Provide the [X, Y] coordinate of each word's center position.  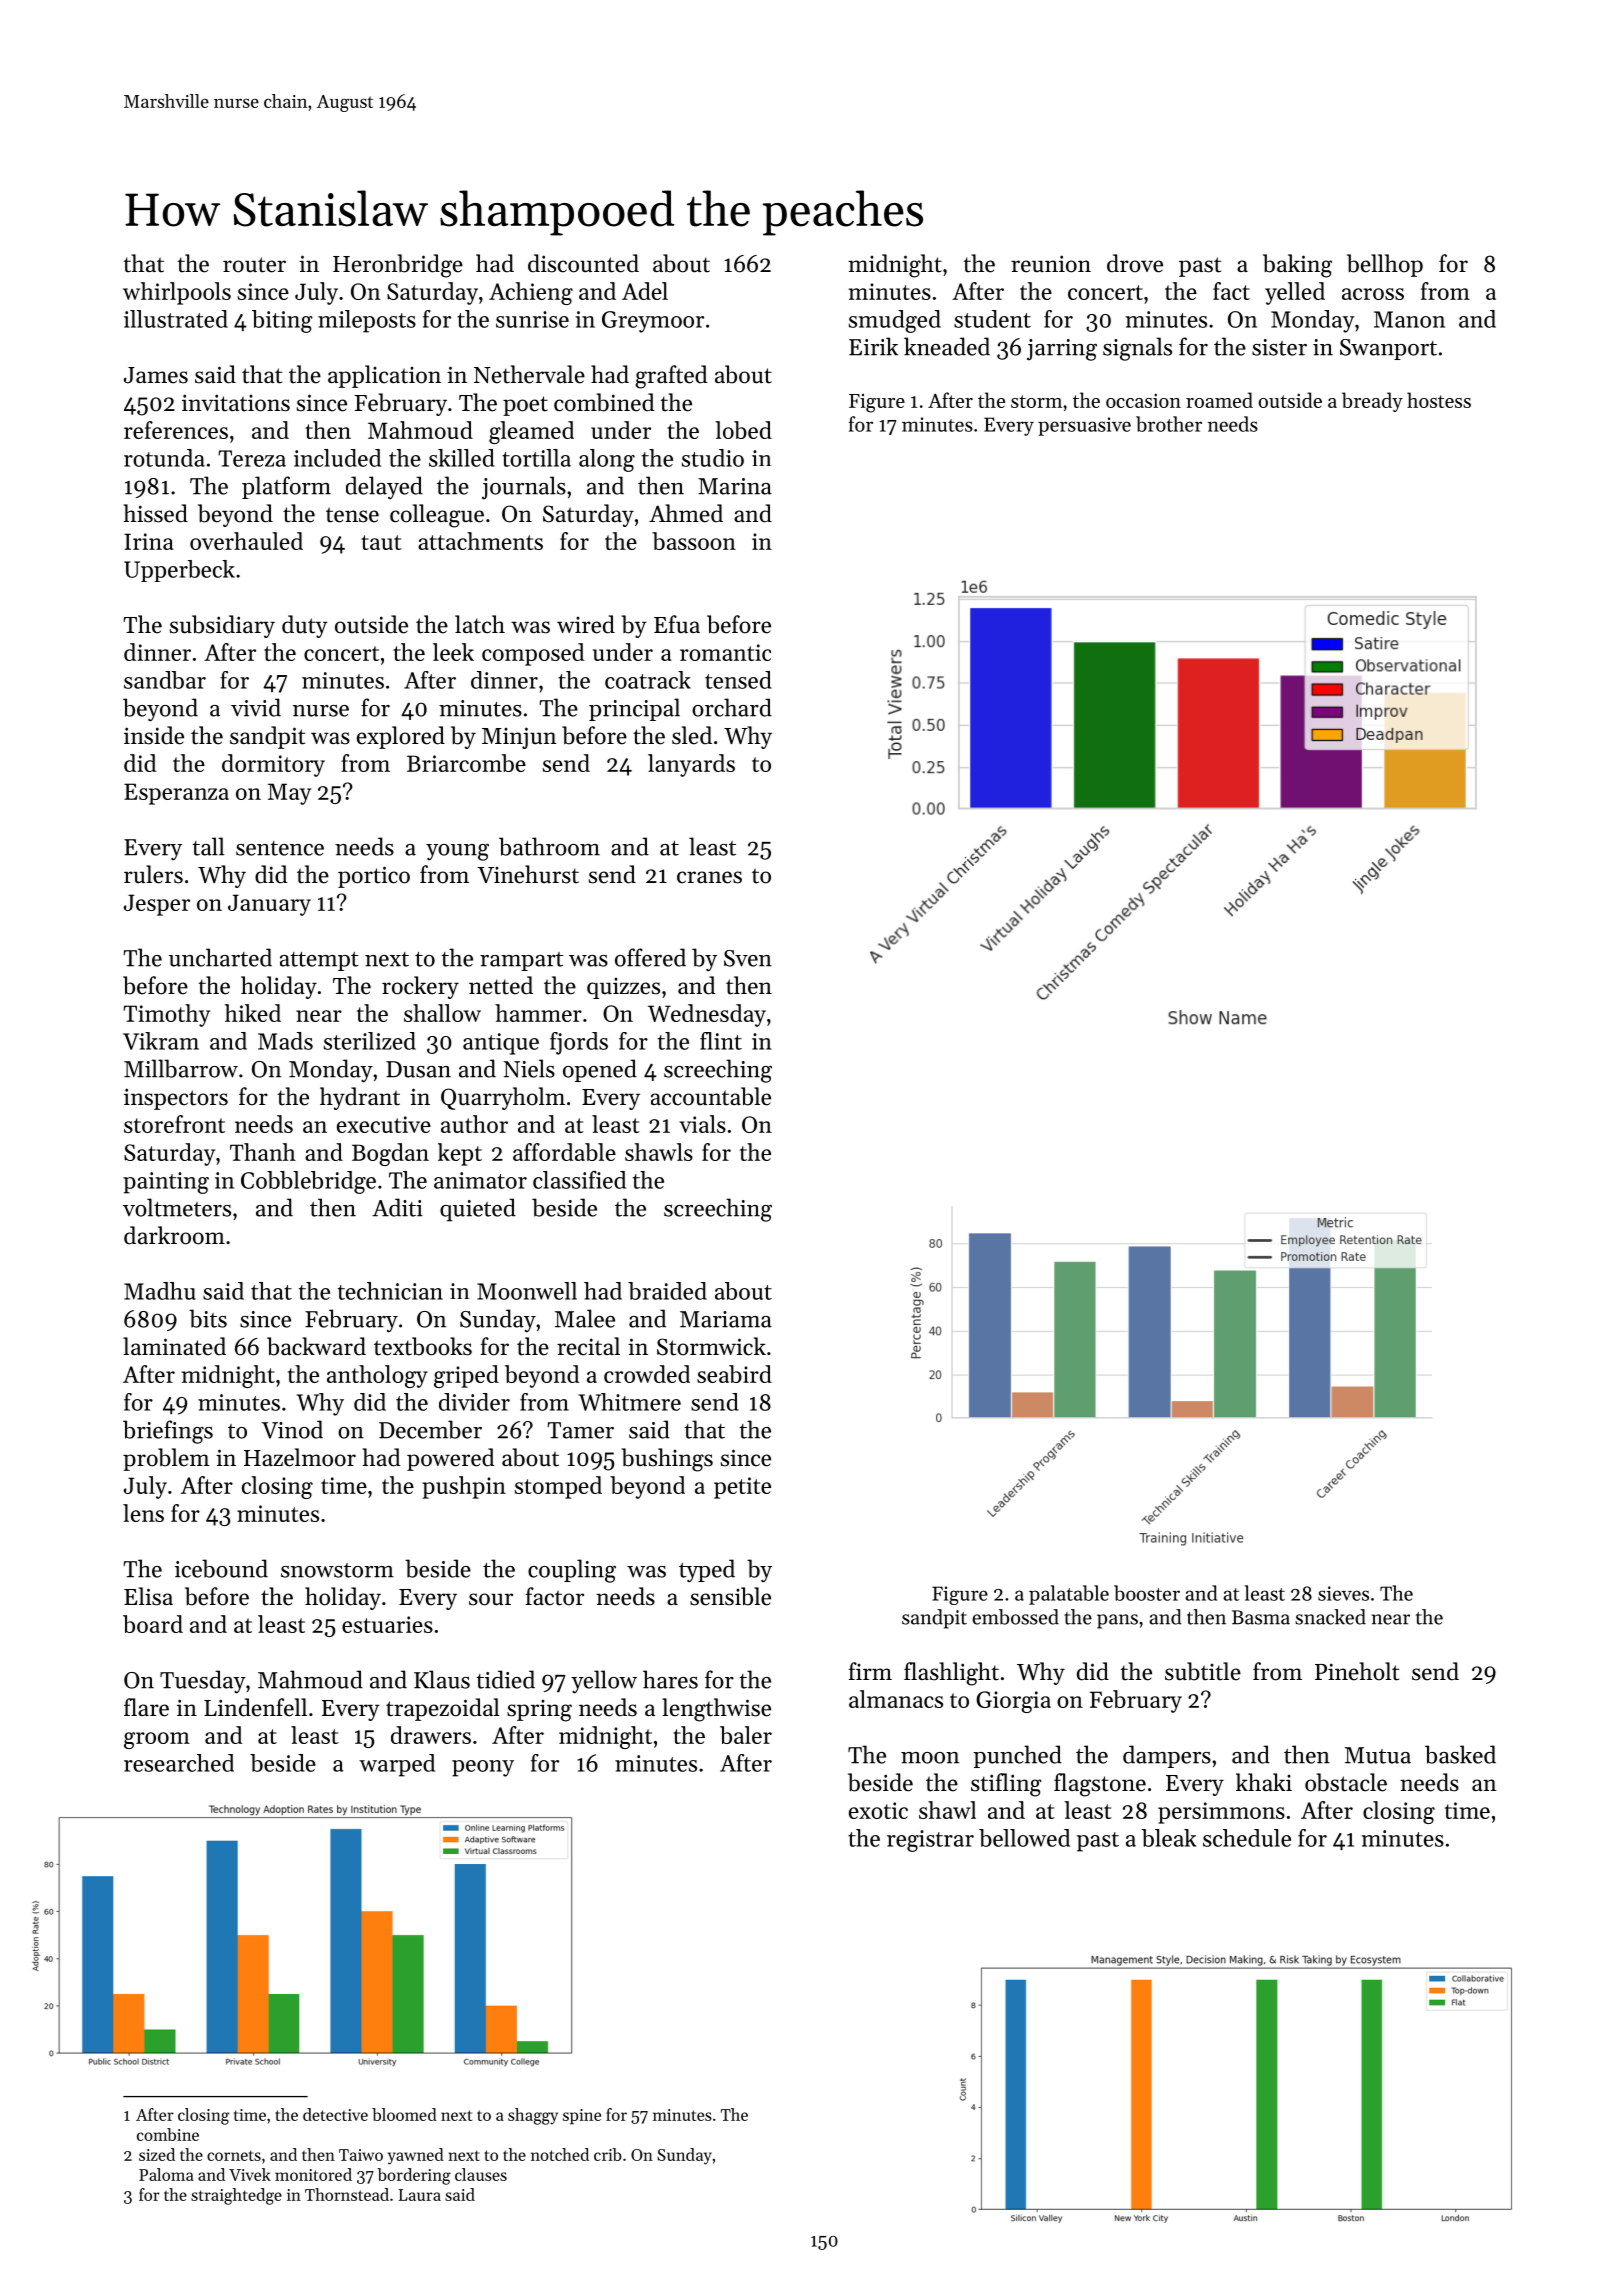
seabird [734, 1374]
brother [1169, 424]
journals [524, 488]
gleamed [531, 432]
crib [608, 2154]
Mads [285, 1041]
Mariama [726, 1319]
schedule [1247, 1838]
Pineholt [1357, 1671]
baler [746, 1735]
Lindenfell [255, 1707]
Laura [419, 2195]
